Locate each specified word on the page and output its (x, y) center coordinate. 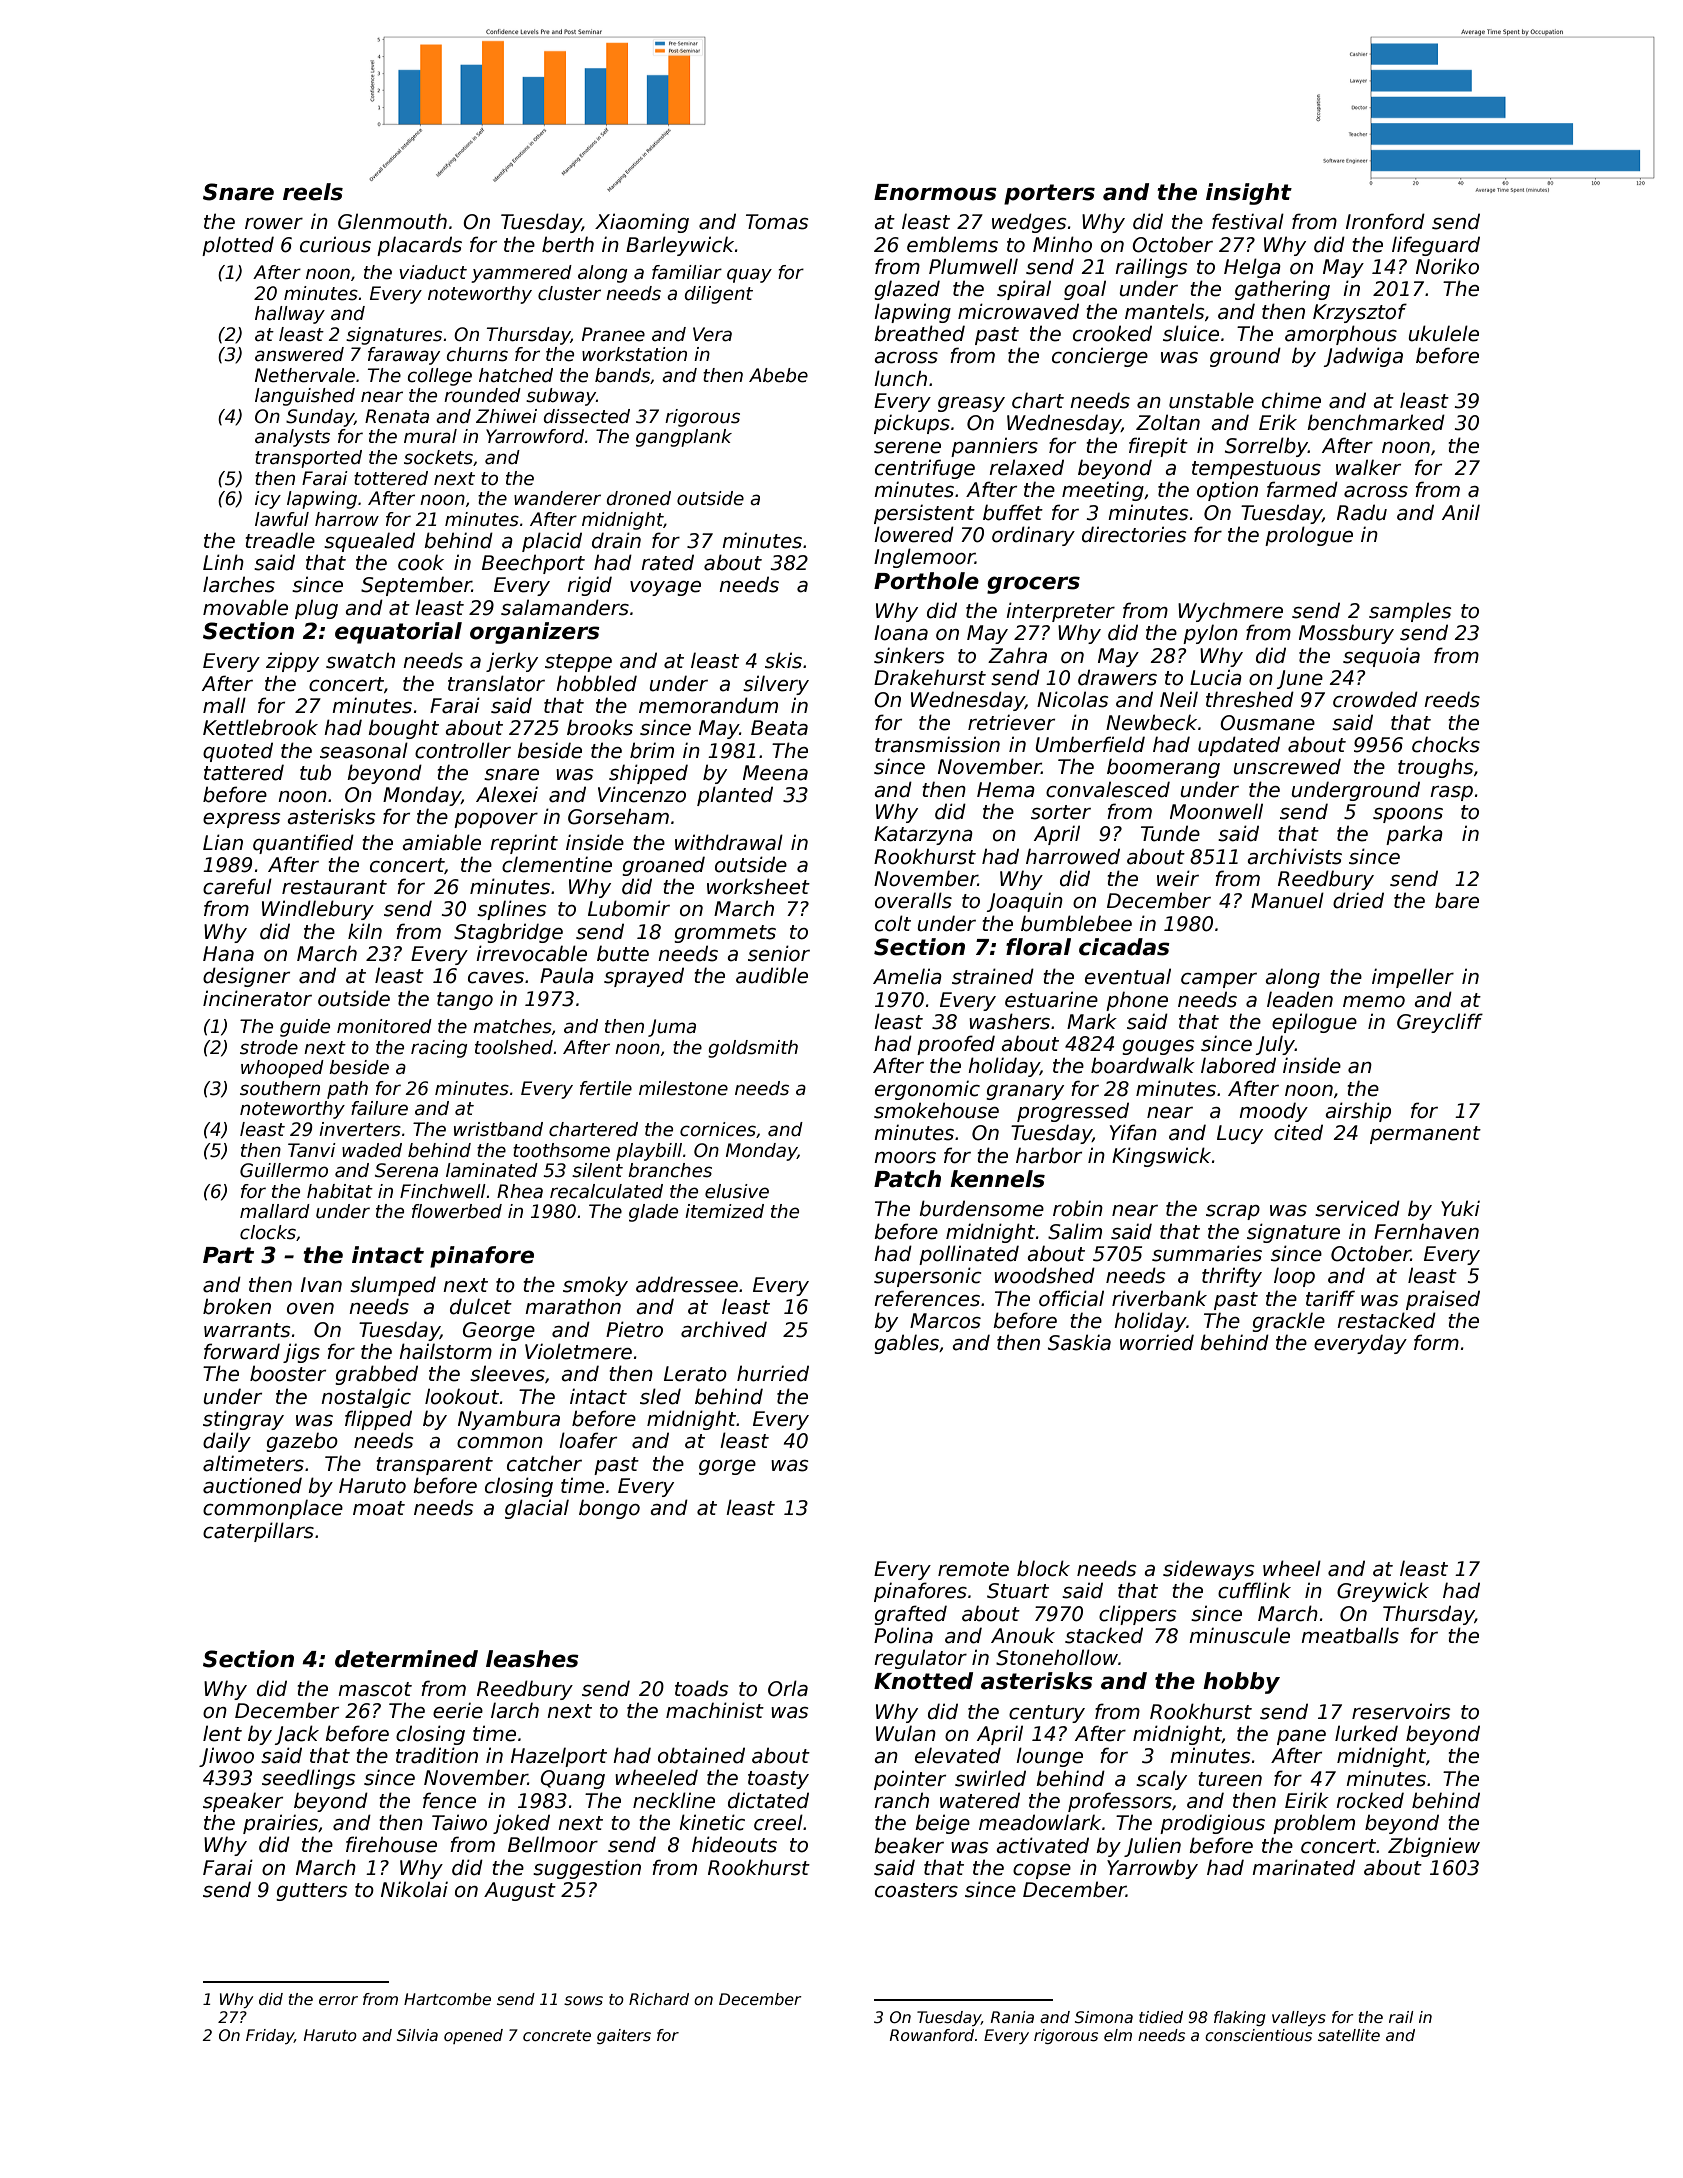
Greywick (1383, 1592)
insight (1249, 194)
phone (1137, 1001)
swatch (360, 660)
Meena (775, 773)
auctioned (252, 1485)
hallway (290, 315)
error (338, 2001)
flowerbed (457, 1211)
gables (906, 1344)
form (1436, 1342)
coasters (916, 1890)
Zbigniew (1434, 1847)
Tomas (777, 222)
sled (660, 1396)
